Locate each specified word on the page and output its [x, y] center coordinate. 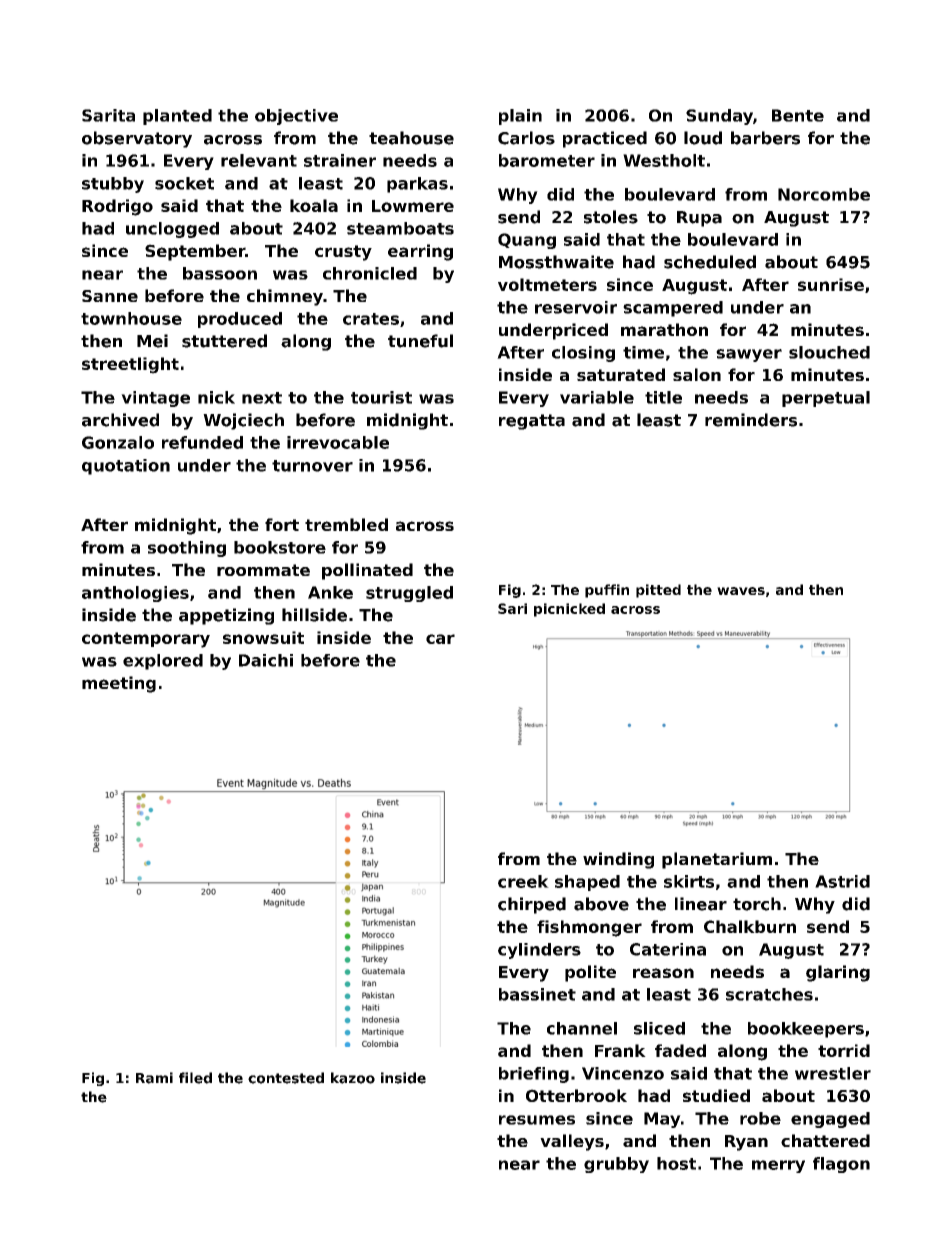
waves [741, 591]
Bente [798, 115]
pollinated [367, 571]
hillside [314, 615]
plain [520, 117]
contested [286, 1078]
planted [177, 117]
